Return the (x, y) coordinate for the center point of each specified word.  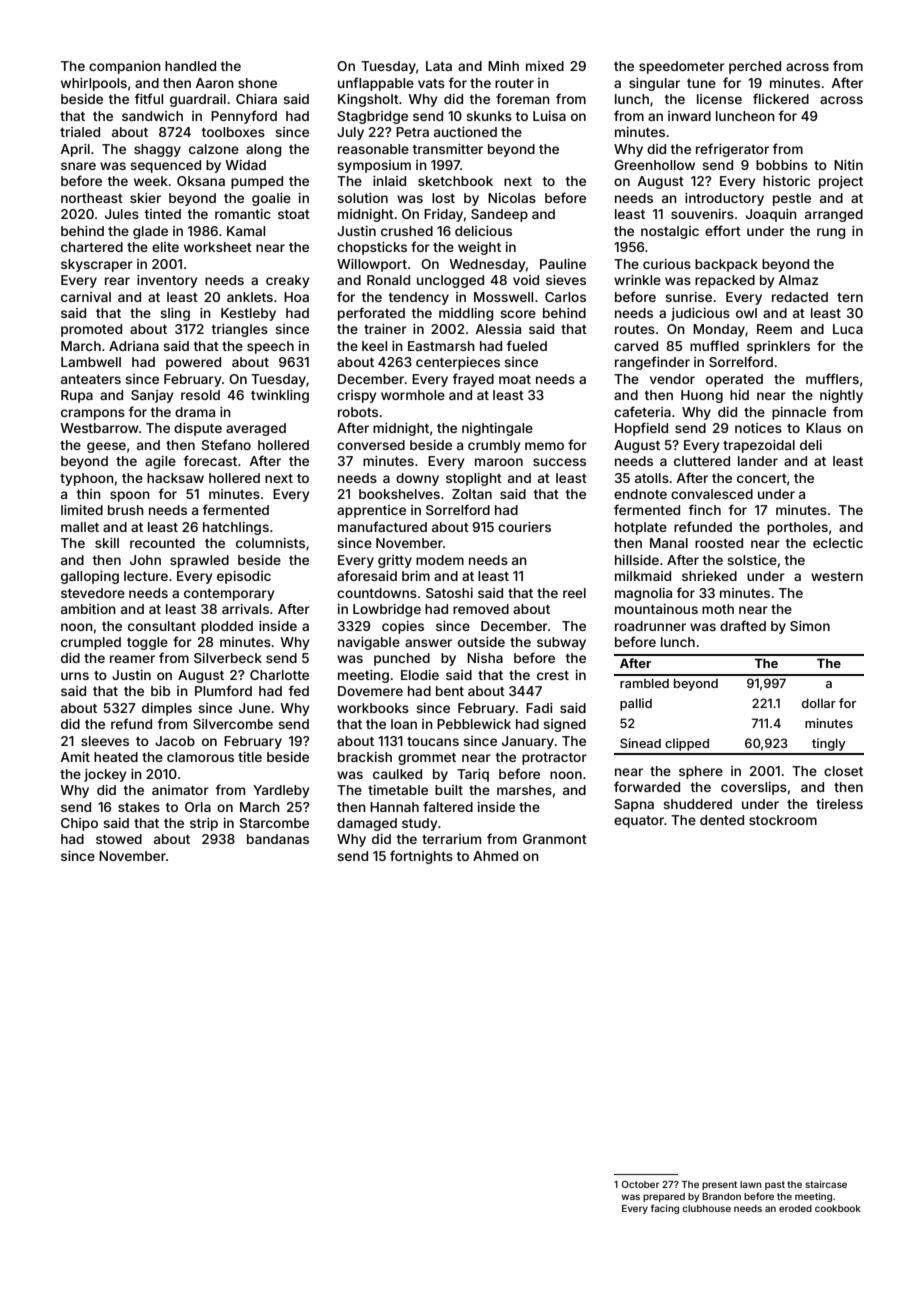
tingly (829, 744)
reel (574, 593)
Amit (75, 757)
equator (639, 822)
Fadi (539, 708)
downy (417, 479)
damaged (367, 824)
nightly (841, 396)
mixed (545, 66)
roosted (719, 543)
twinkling (280, 396)
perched (755, 67)
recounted (162, 543)
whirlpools (94, 84)
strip (204, 824)
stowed (119, 839)
